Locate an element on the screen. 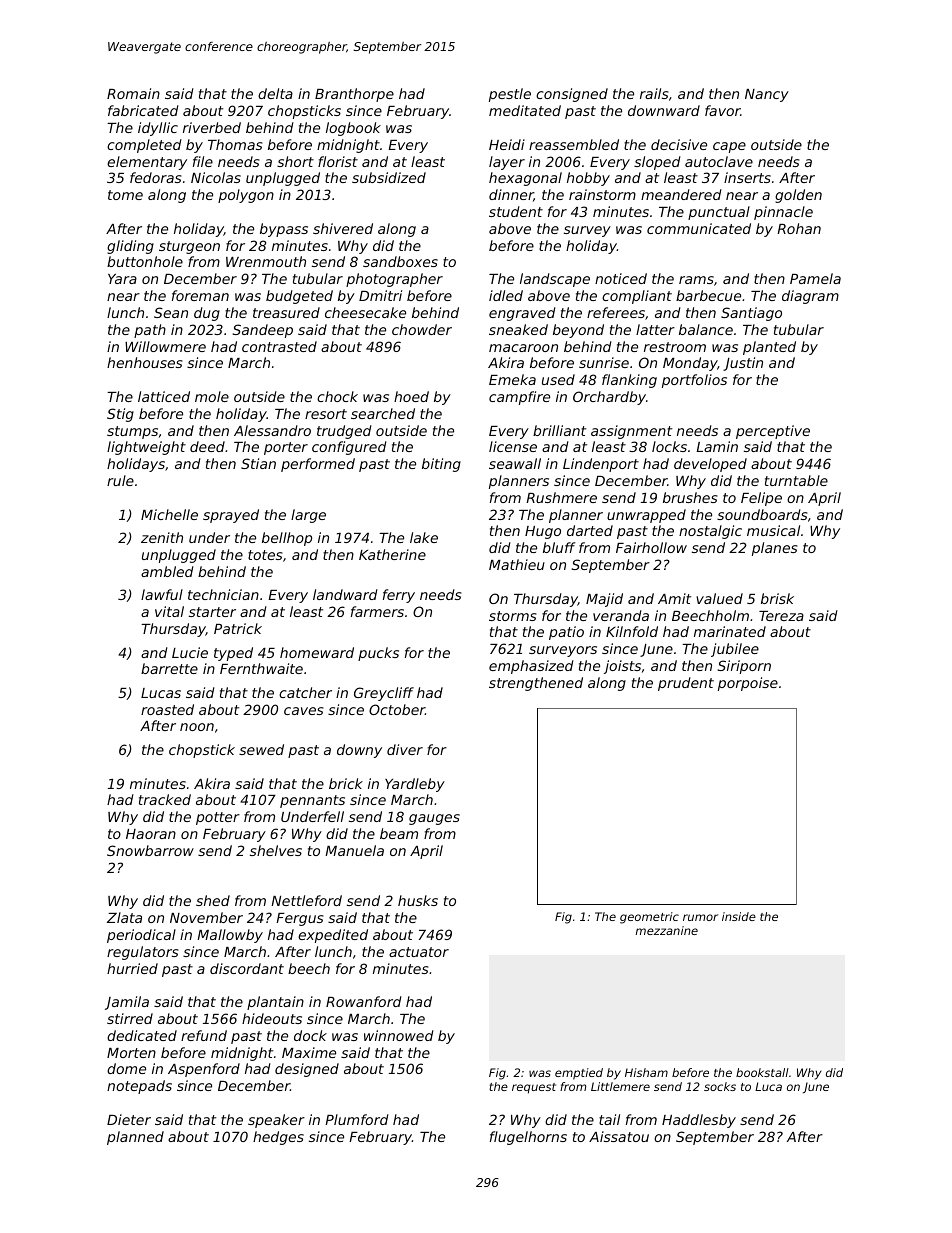  Mathieu is located at coordinates (517, 564).
